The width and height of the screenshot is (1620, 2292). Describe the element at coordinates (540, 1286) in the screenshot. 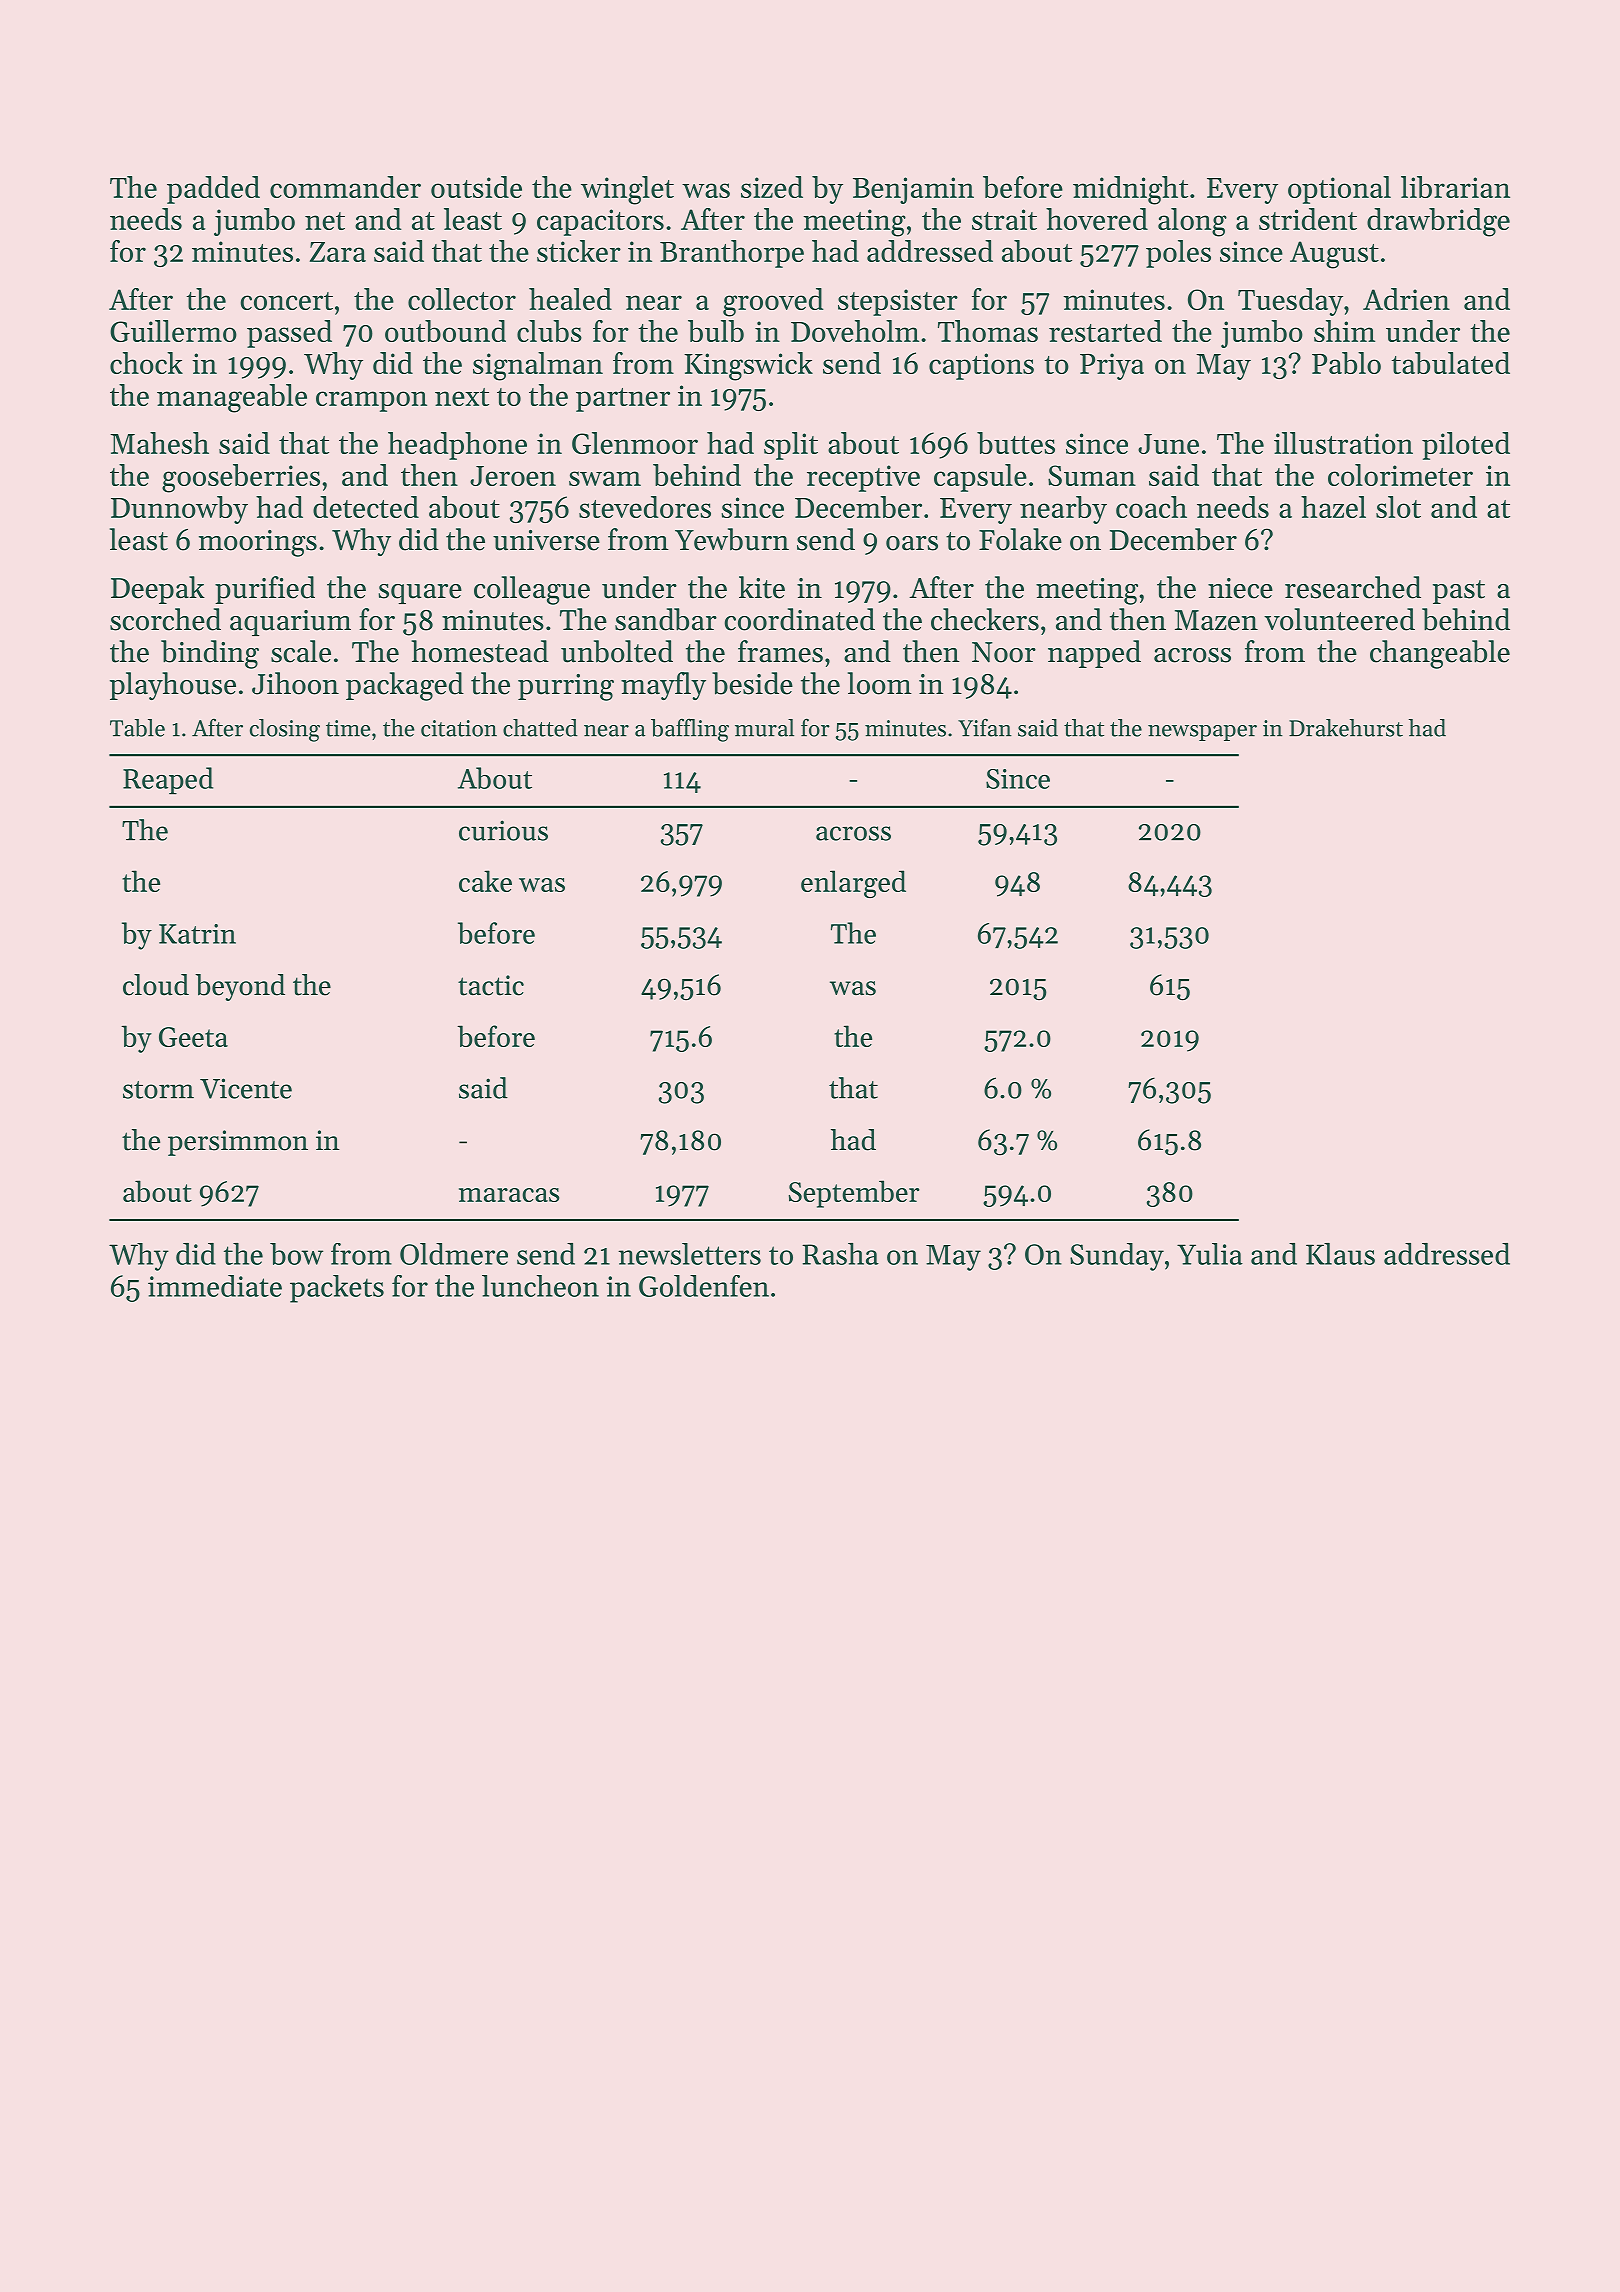

I see `luncheon` at that location.
